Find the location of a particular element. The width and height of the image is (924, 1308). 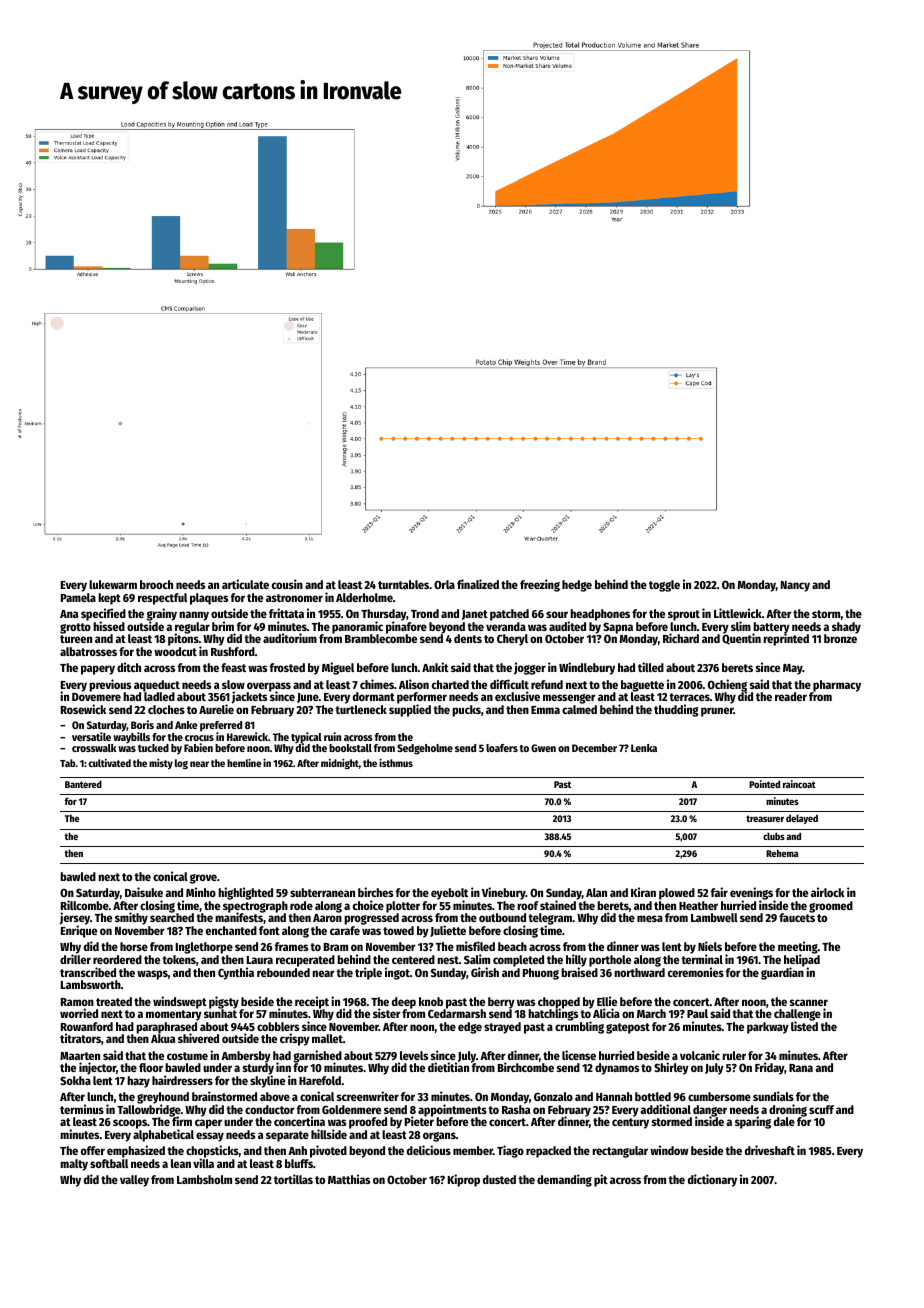

levels is located at coordinates (414, 1055).
